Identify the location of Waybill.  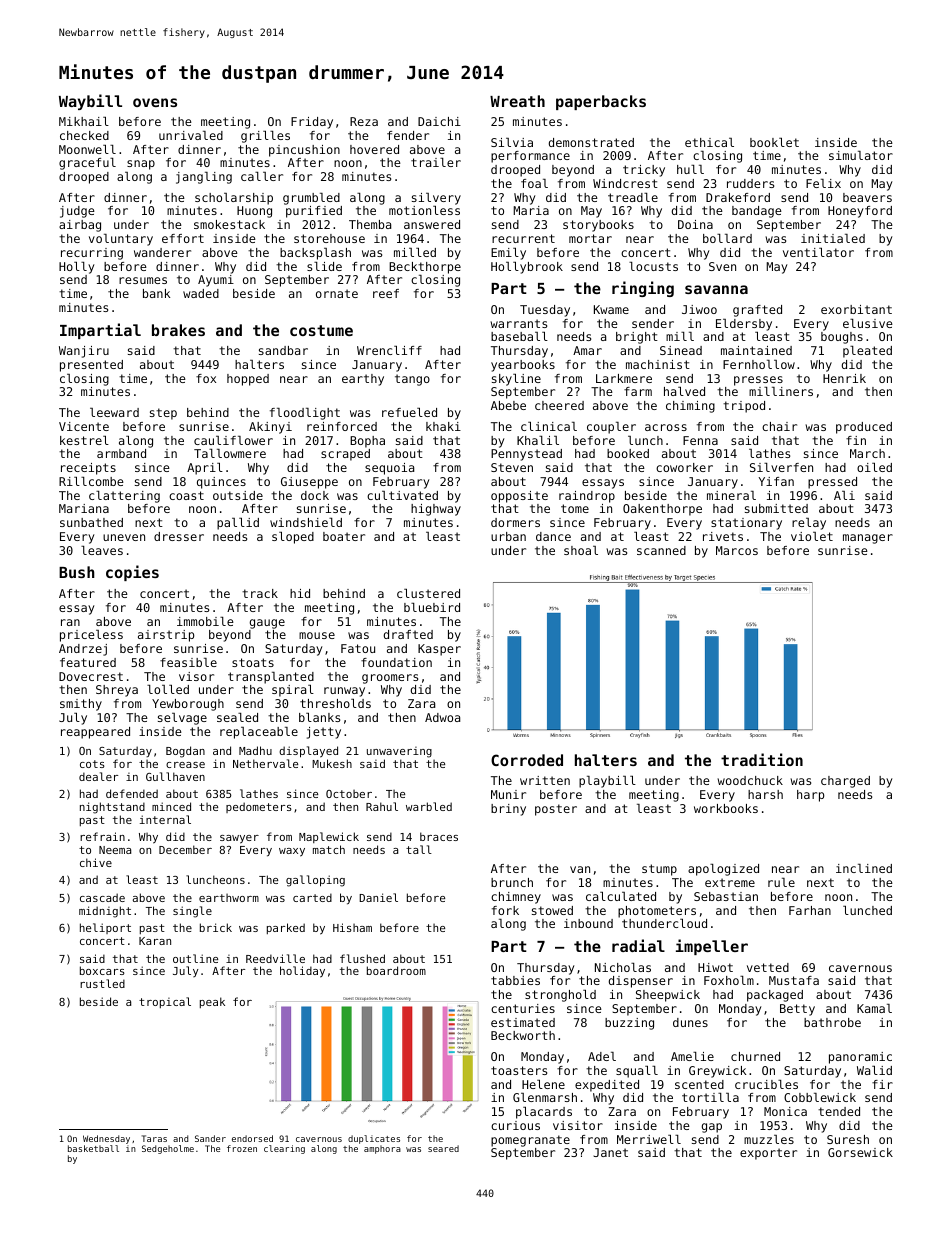
(90, 102).
